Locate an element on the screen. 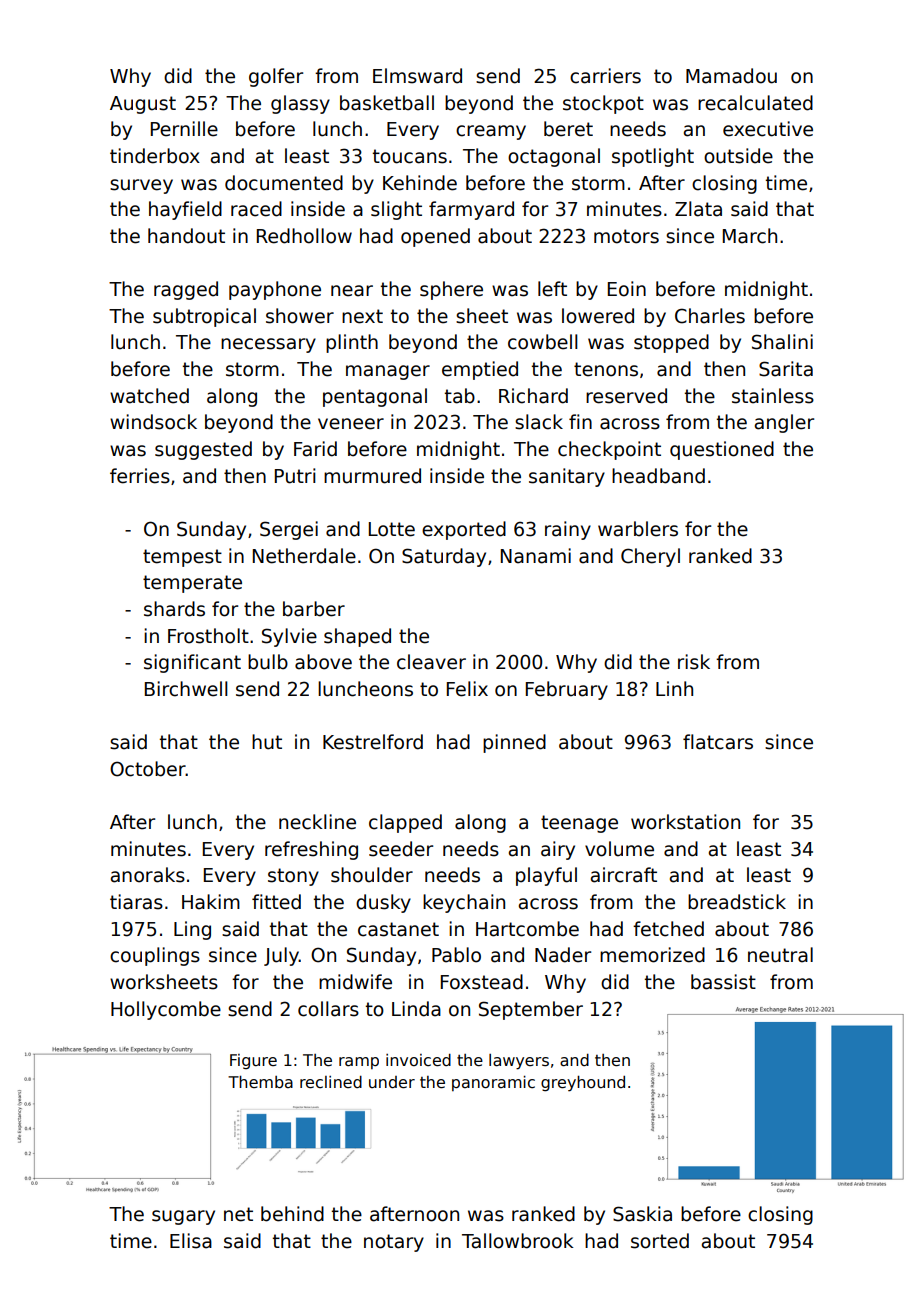 Image resolution: width=924 pixels, height=1308 pixels. notary is located at coordinates (394, 1243).
